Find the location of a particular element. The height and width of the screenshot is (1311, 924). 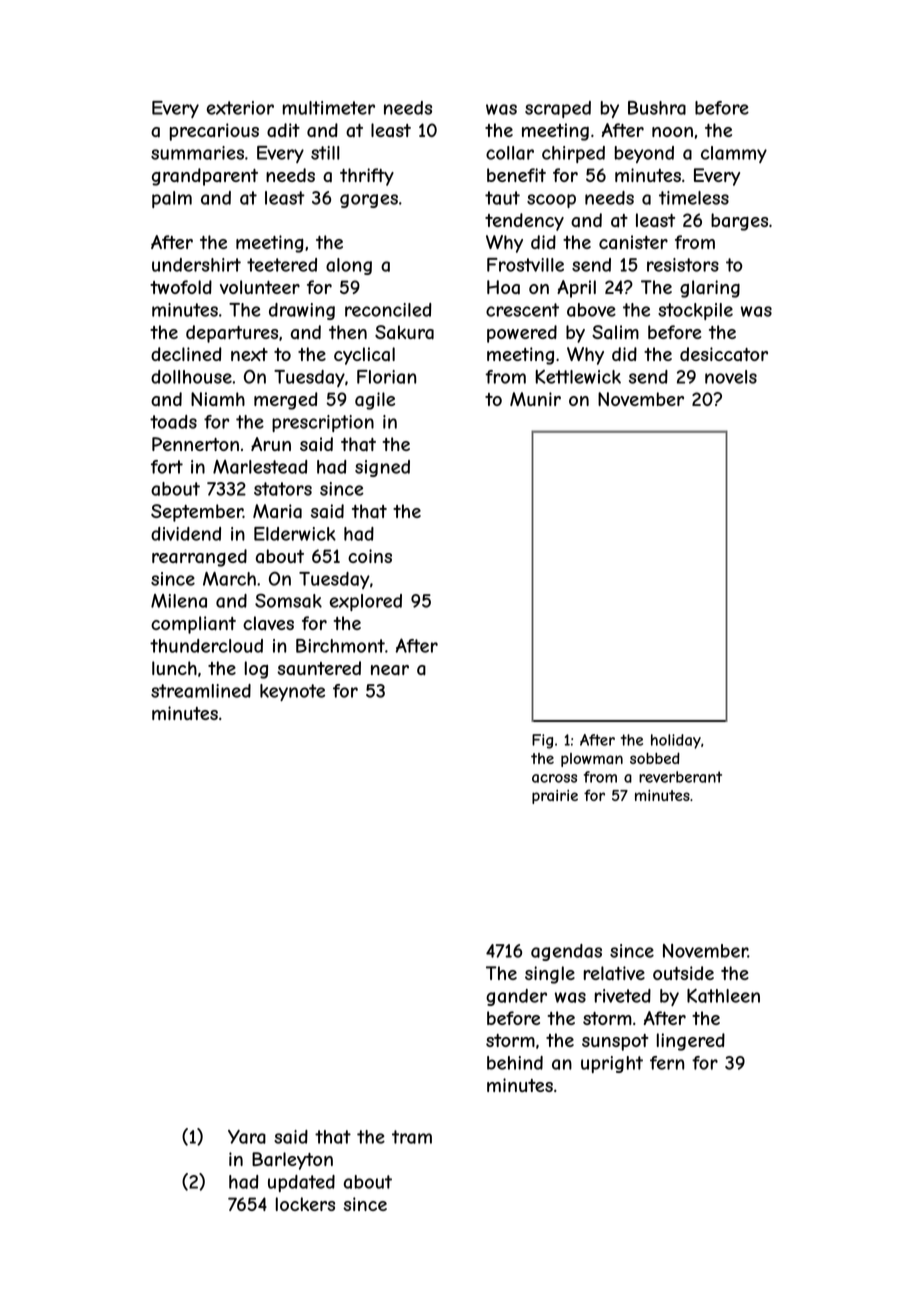

Bushra is located at coordinates (657, 108).
